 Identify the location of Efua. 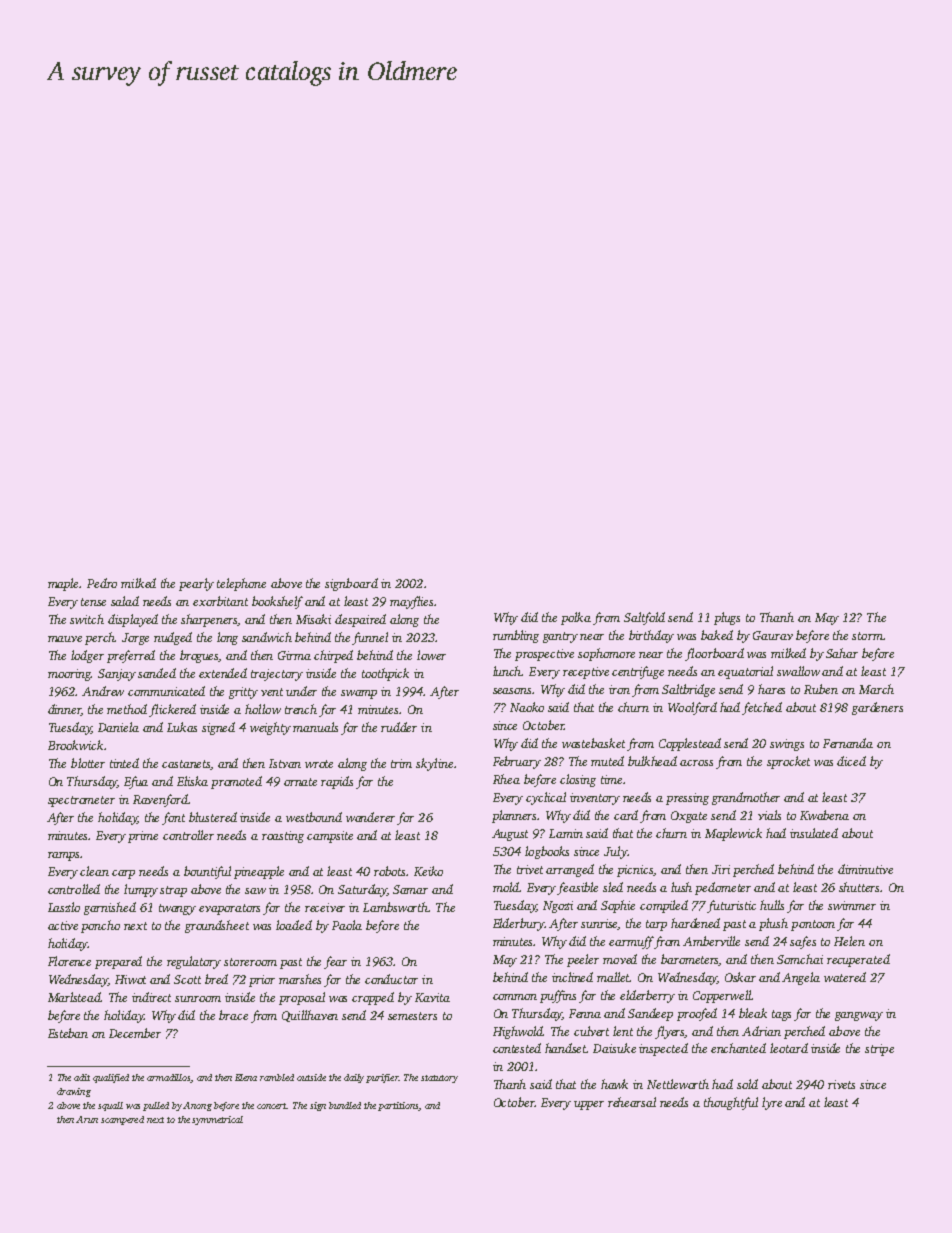
(136, 782).
